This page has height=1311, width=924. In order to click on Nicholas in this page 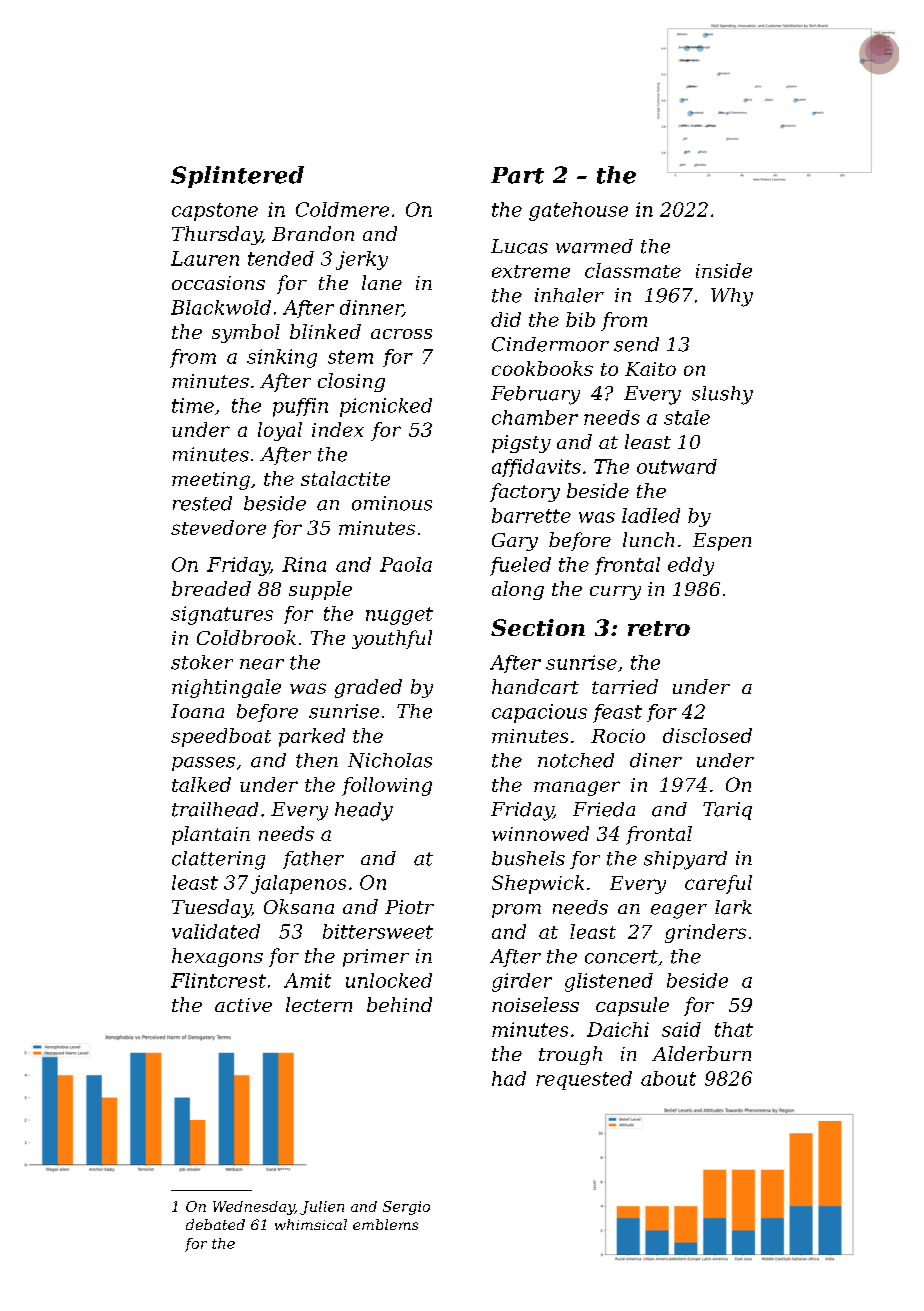, I will do `click(390, 760)`.
